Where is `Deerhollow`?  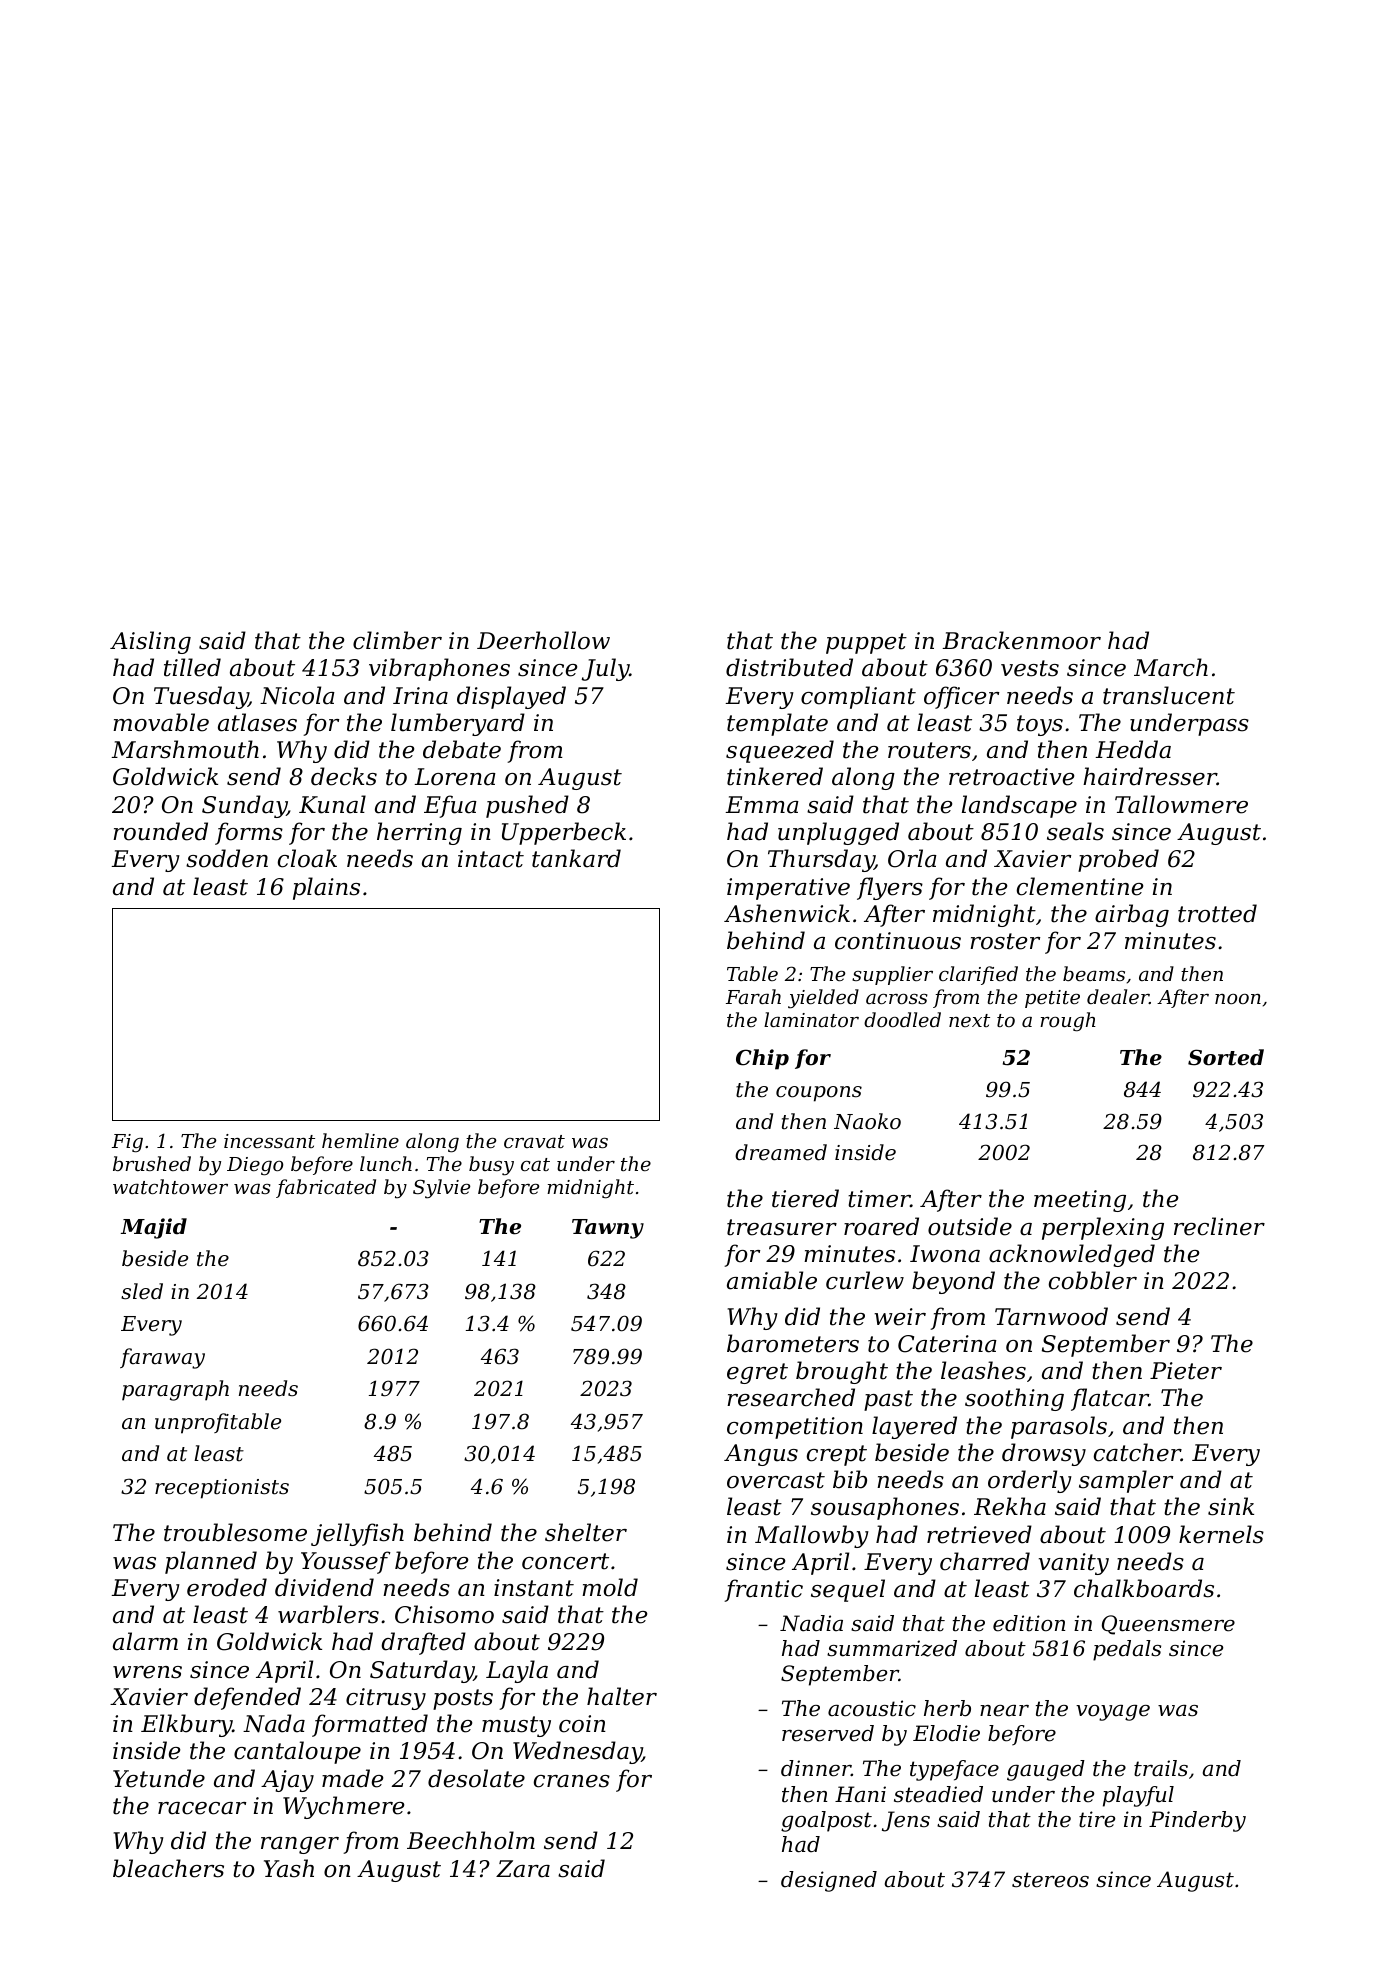
Deerhollow is located at coordinates (543, 640).
